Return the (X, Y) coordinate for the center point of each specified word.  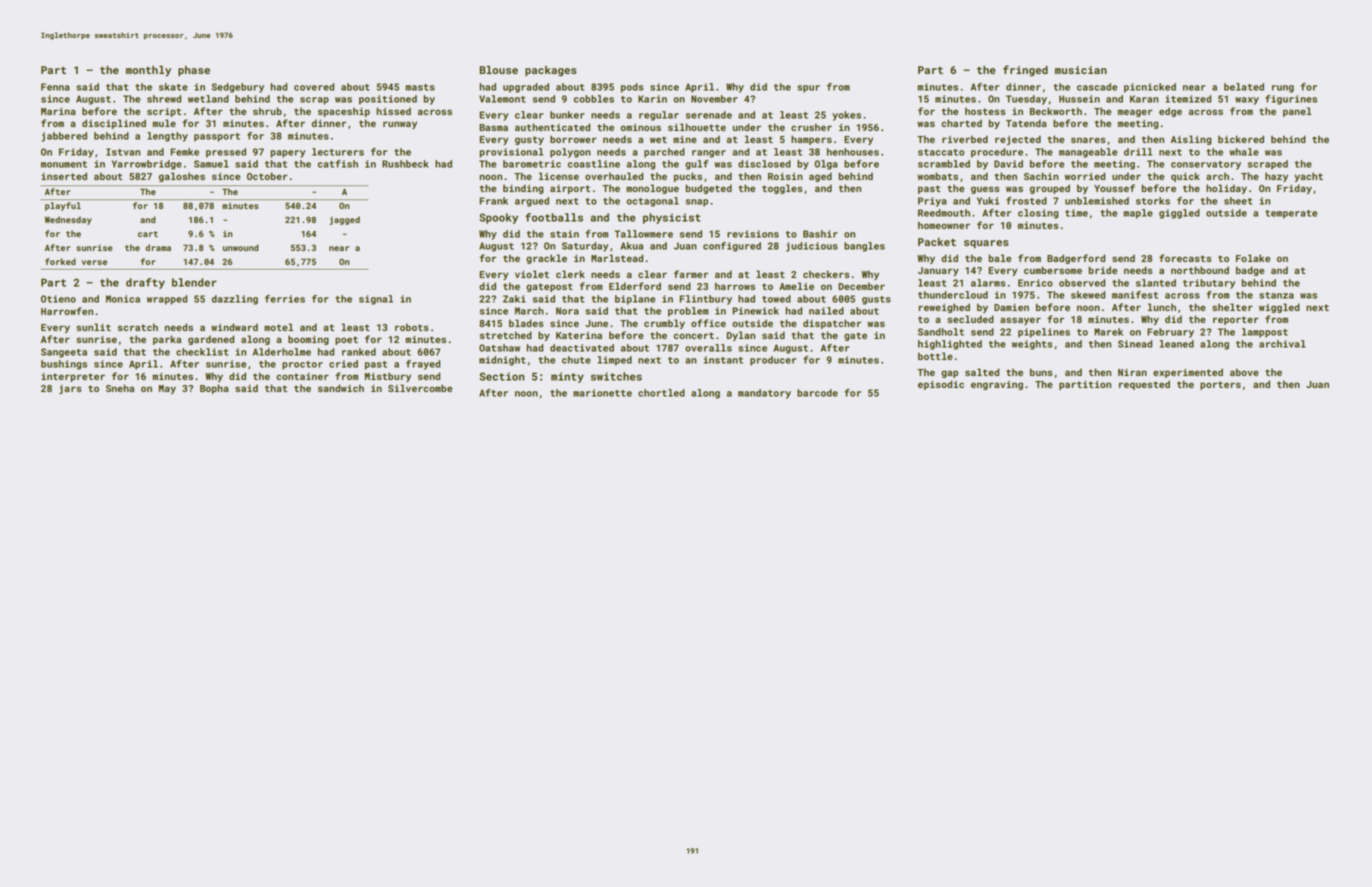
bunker (567, 115)
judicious (812, 247)
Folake (1253, 258)
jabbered (64, 137)
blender (194, 282)
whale (1244, 152)
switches (616, 376)
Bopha (214, 389)
